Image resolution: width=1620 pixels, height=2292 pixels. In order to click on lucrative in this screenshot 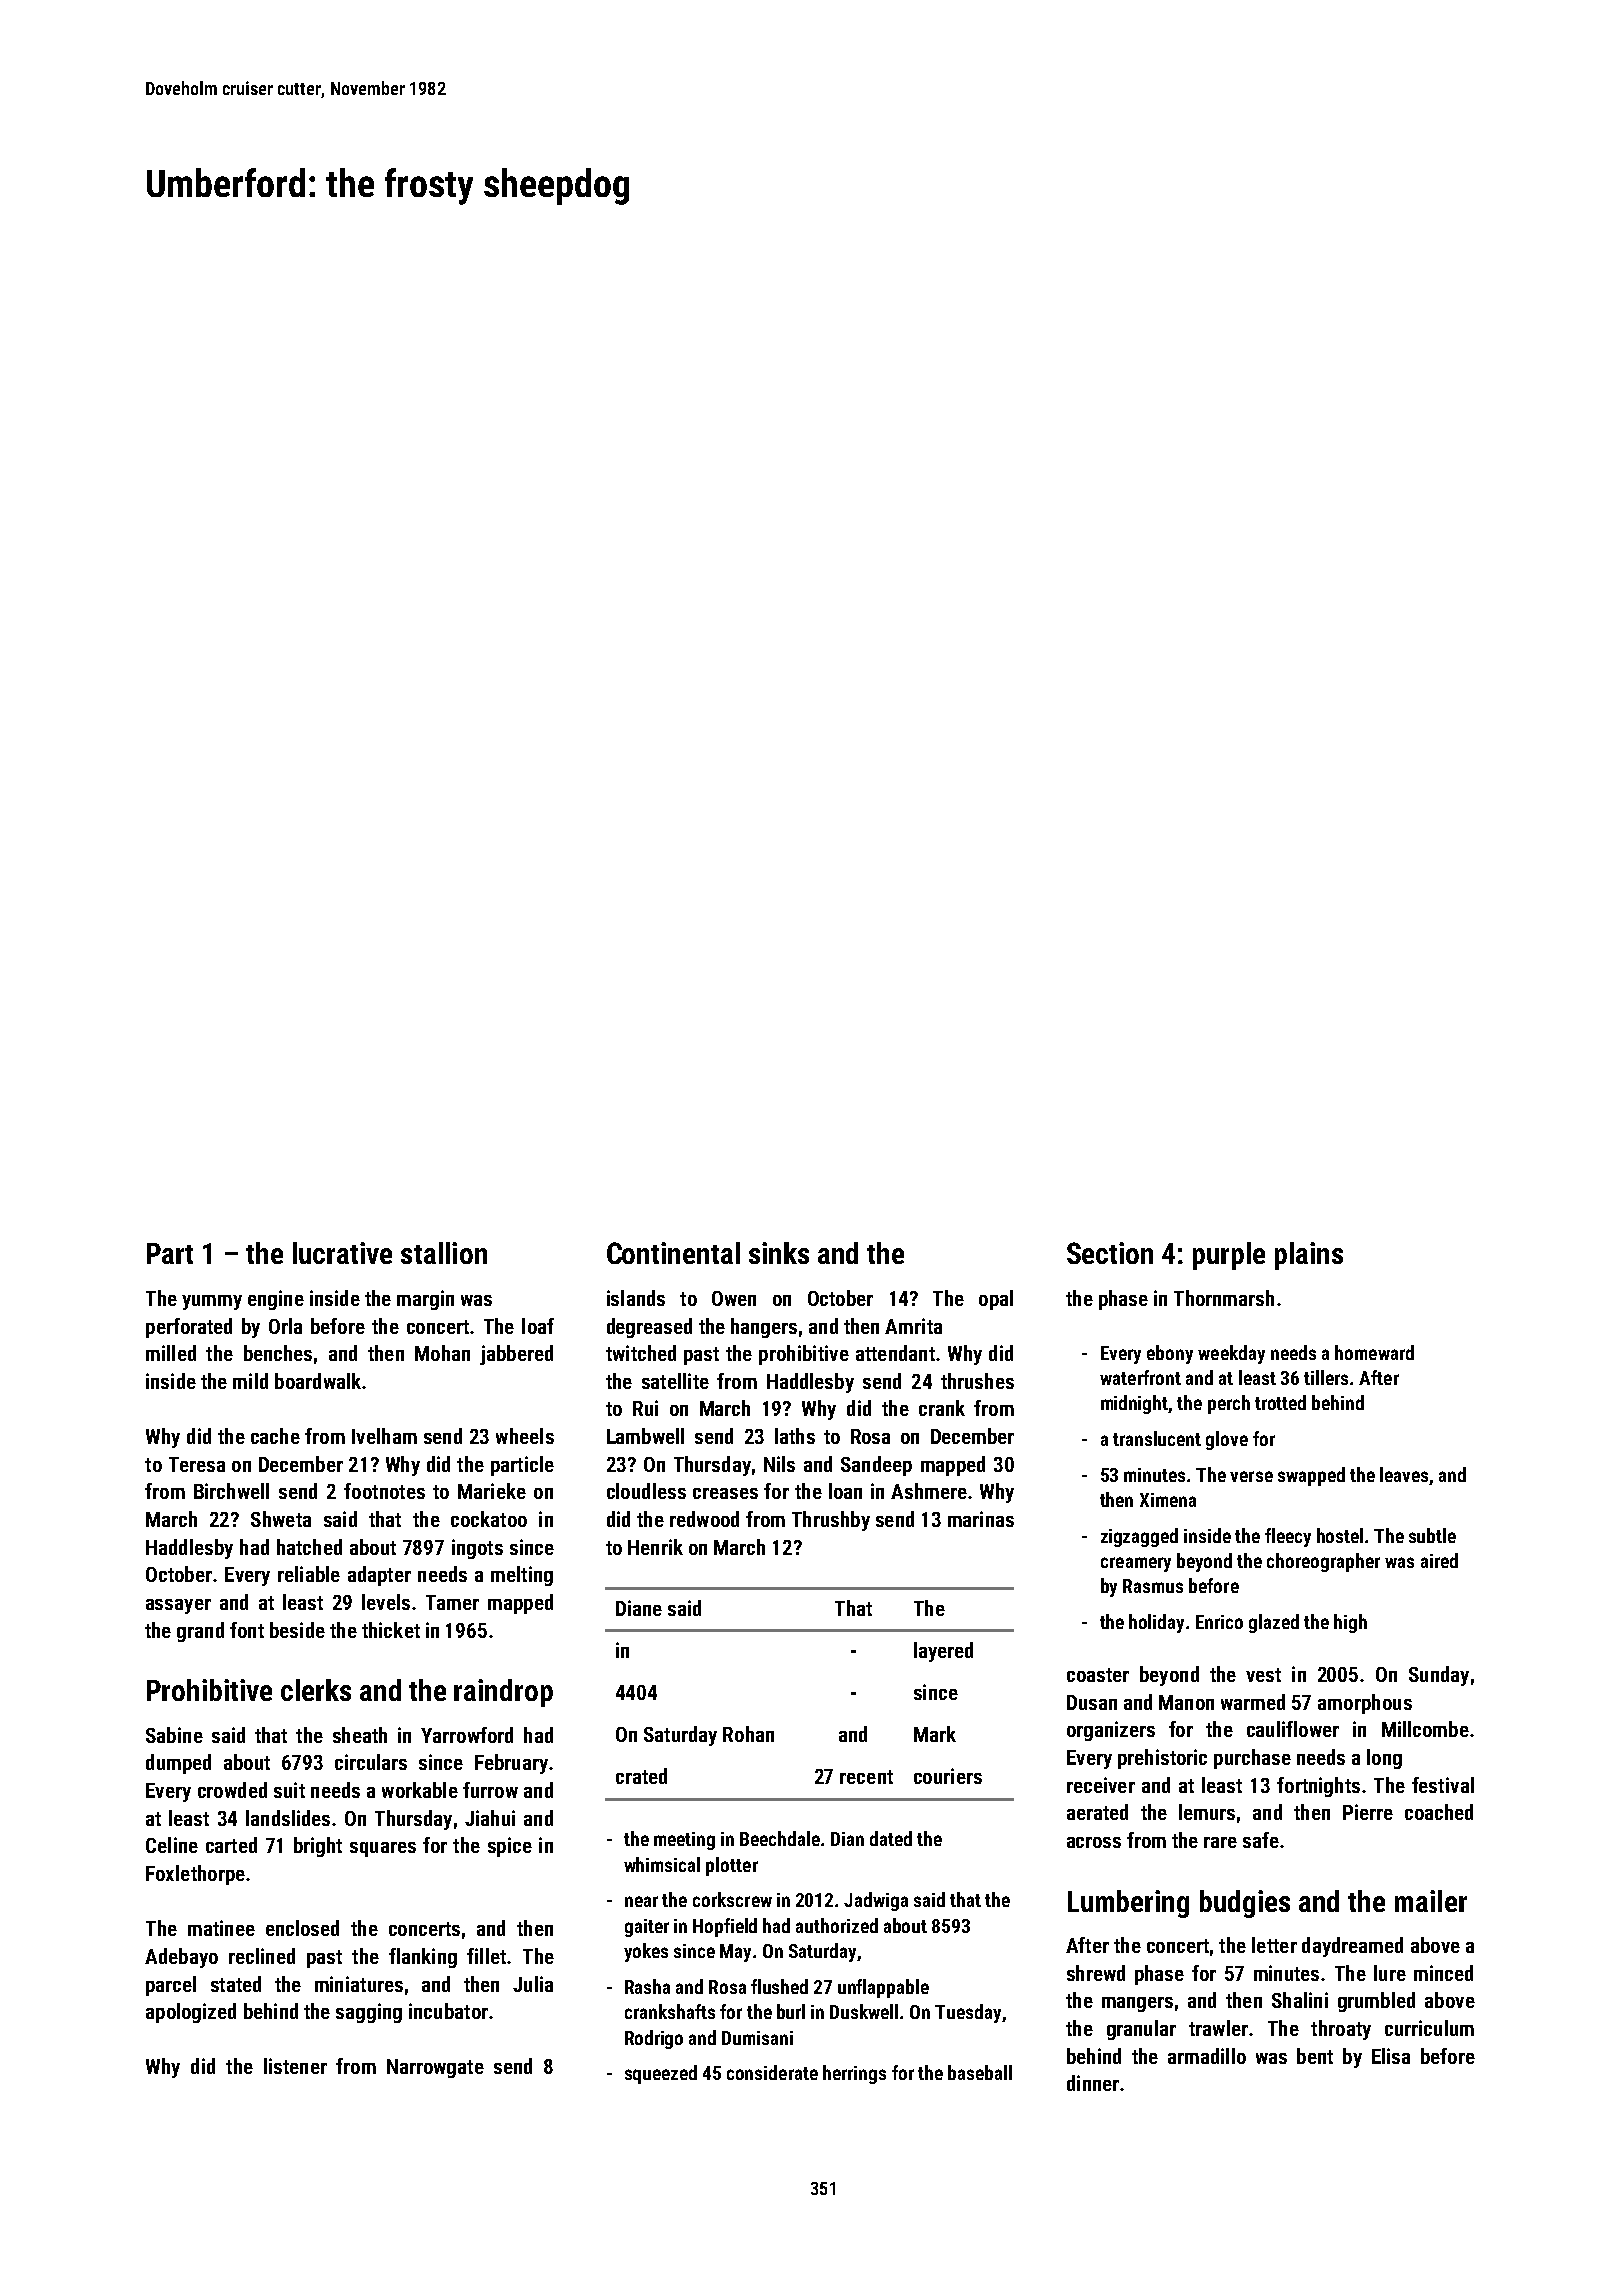, I will do `click(342, 1253)`.
